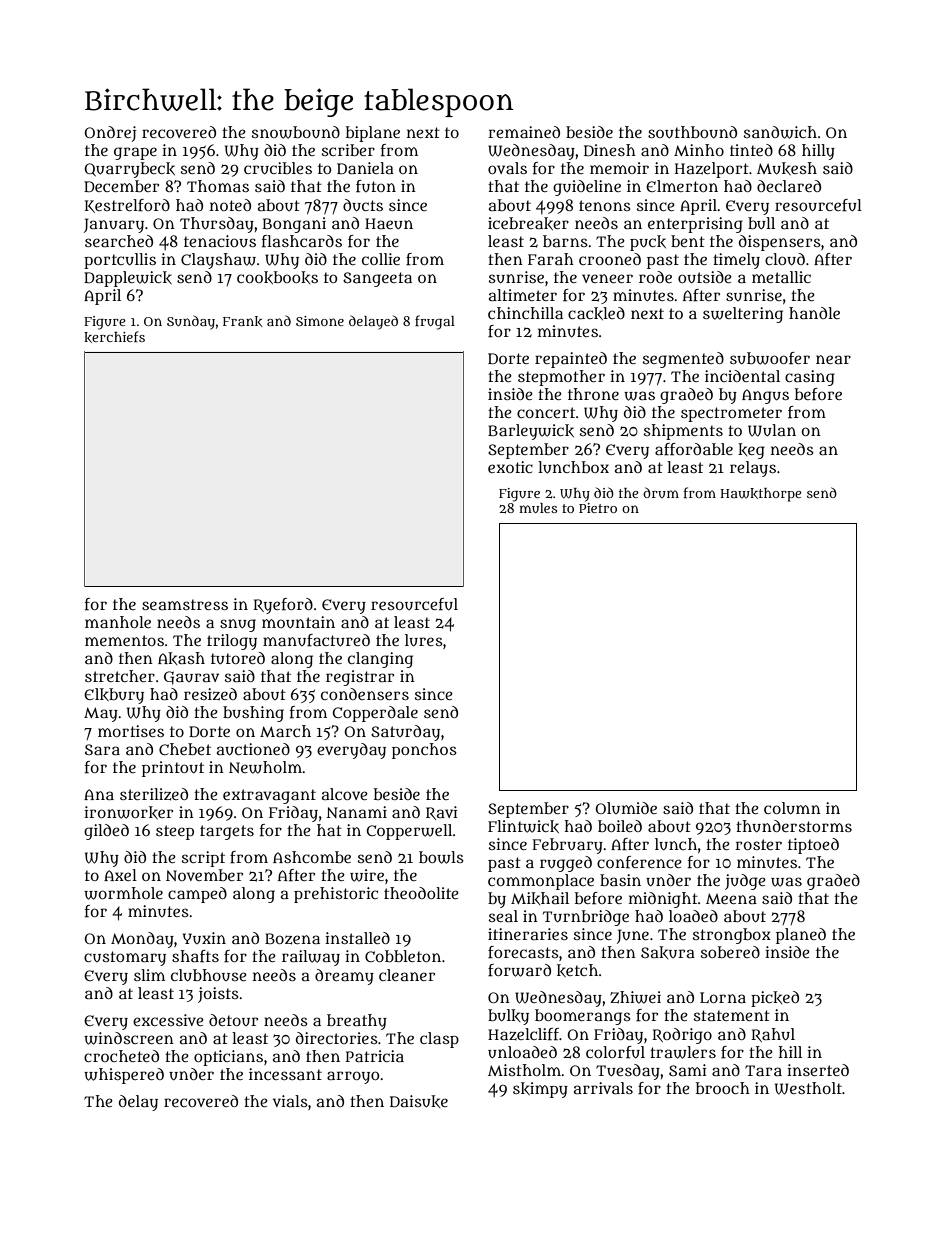  What do you see at coordinates (753, 469) in the image?
I see `relays` at bounding box center [753, 469].
